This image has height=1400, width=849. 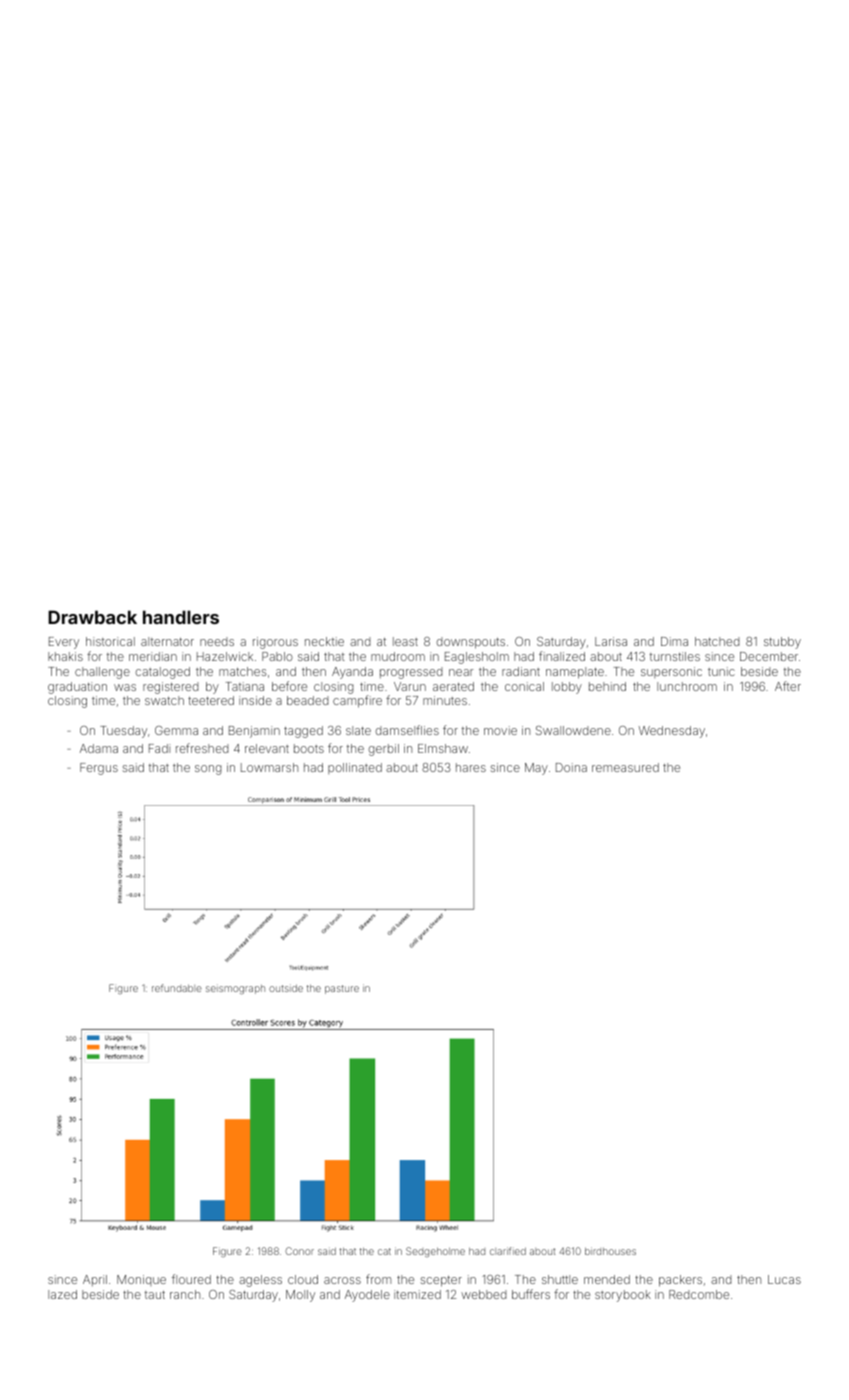 I want to click on necktie, so click(x=324, y=641).
